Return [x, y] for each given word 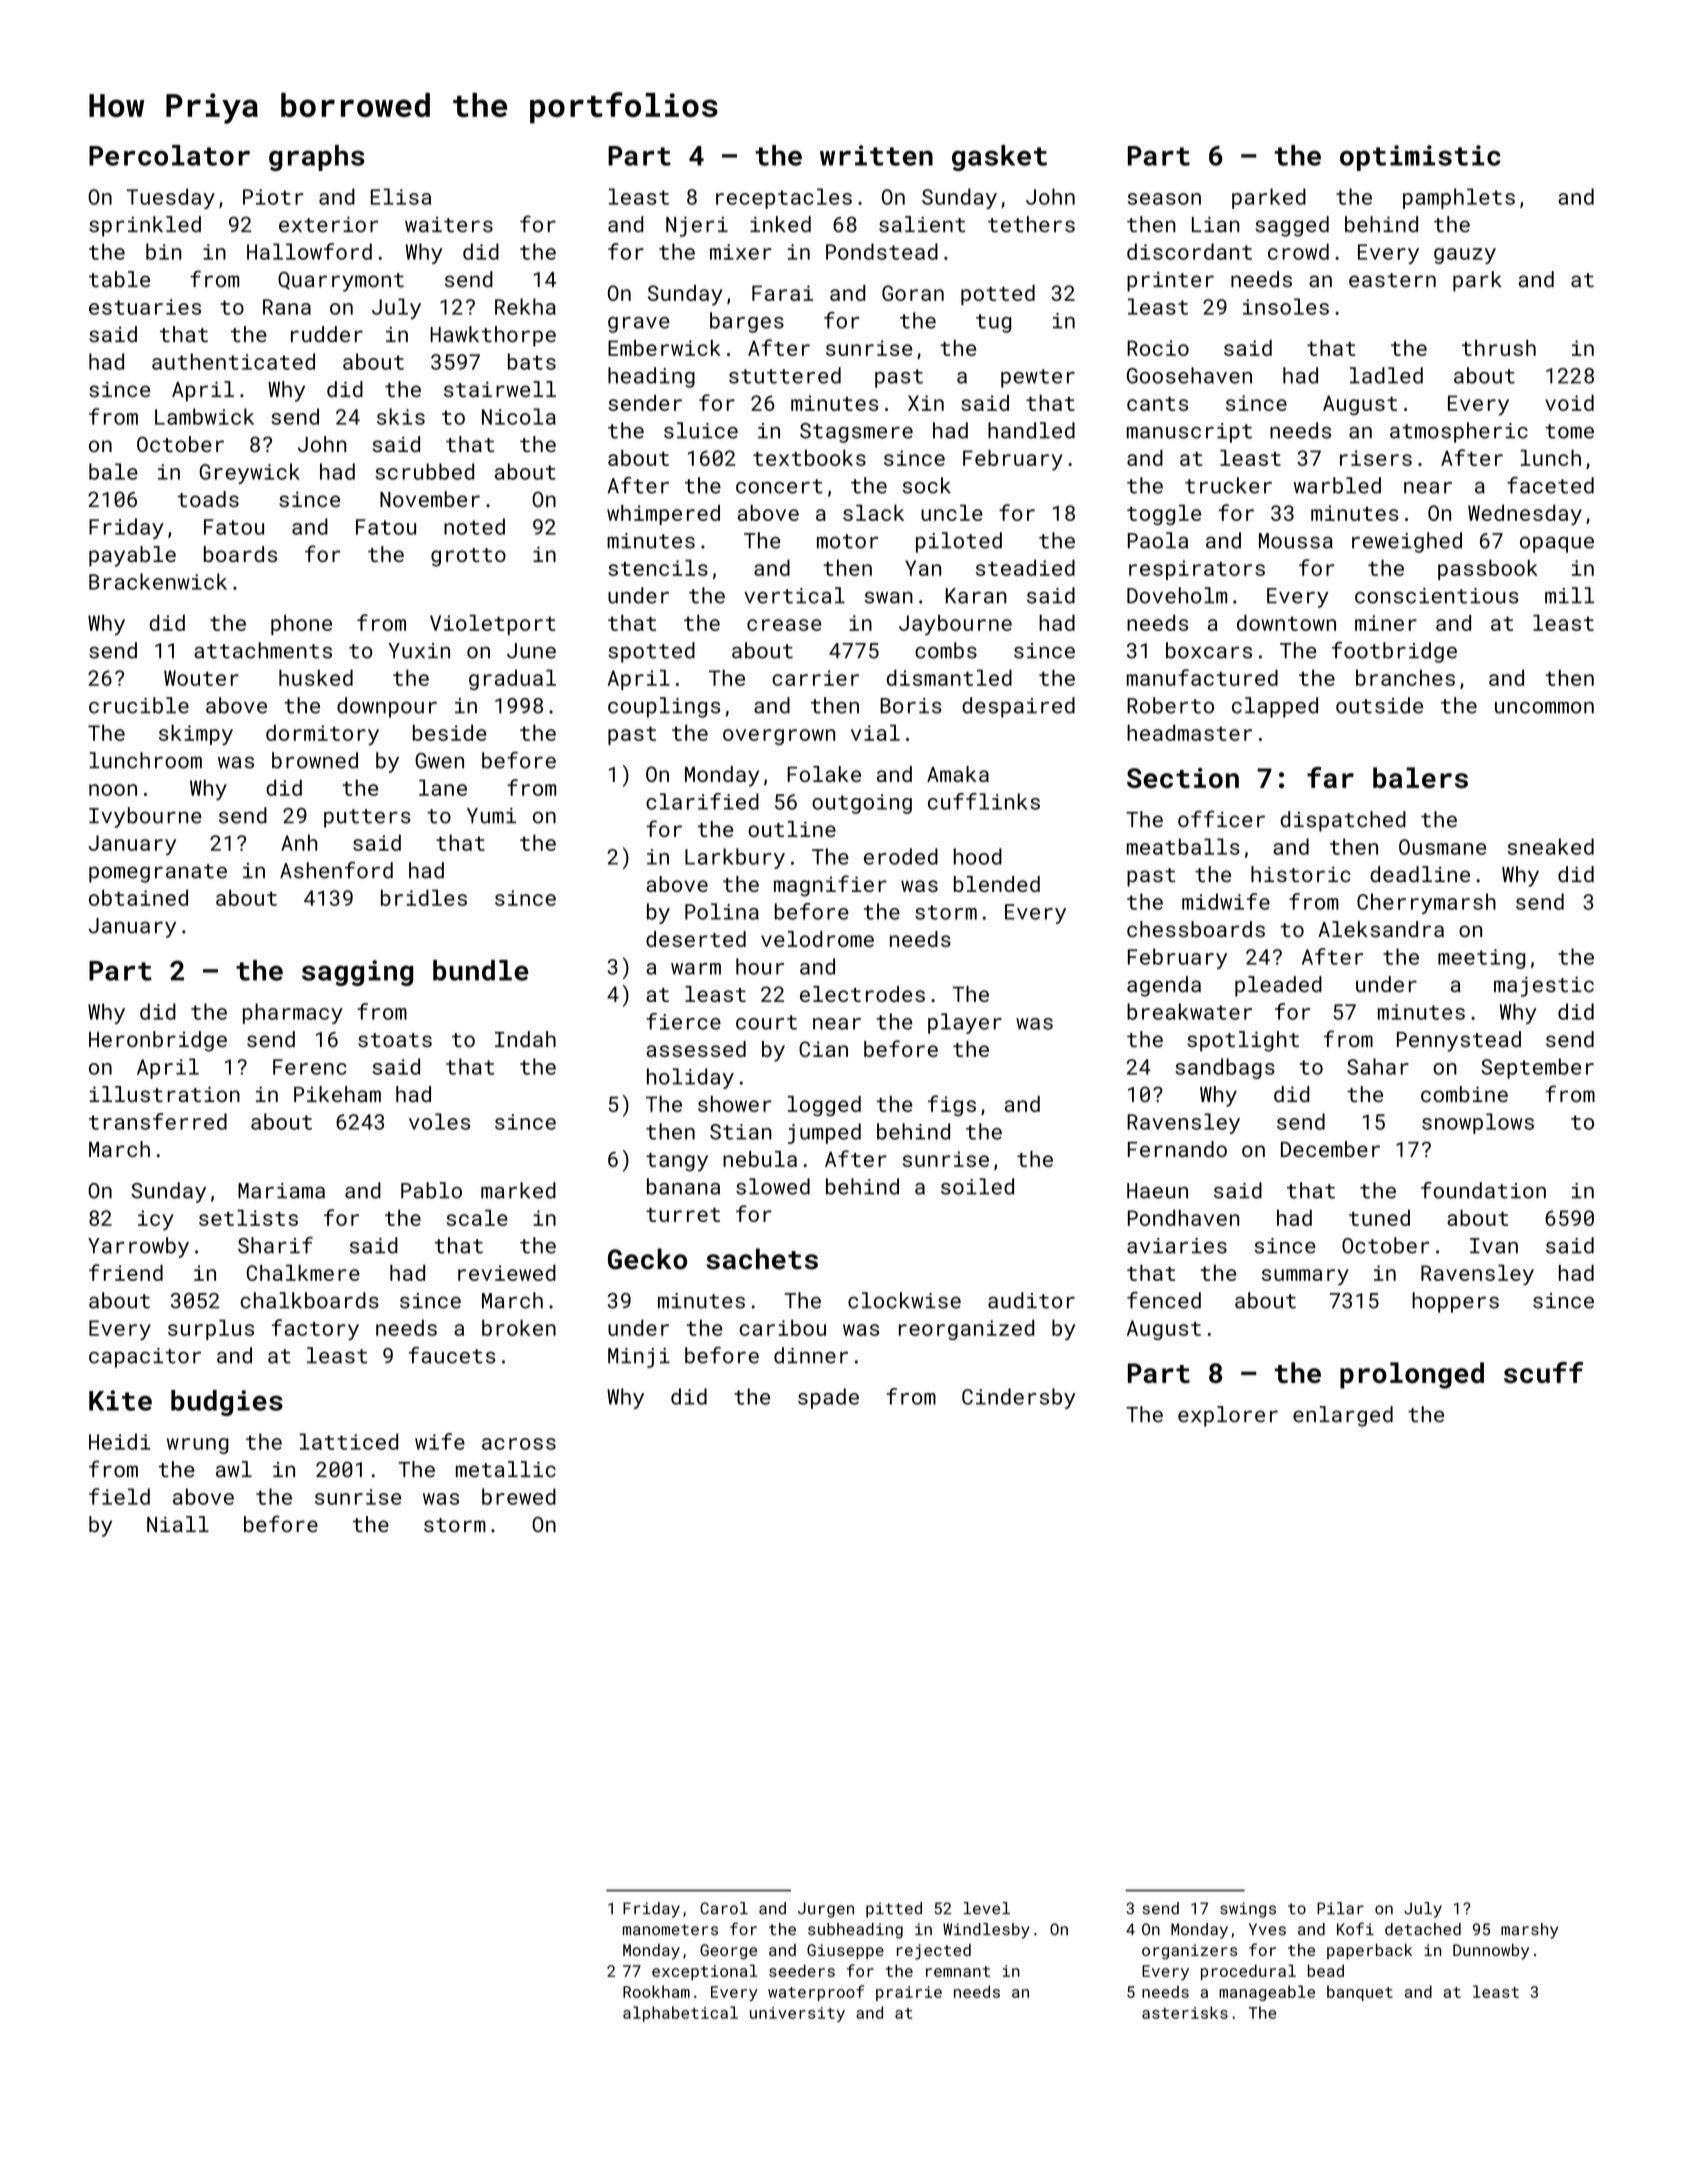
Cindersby [1019, 1398]
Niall [178, 1524]
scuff [1543, 1372]
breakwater [1189, 1011]
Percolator [169, 155]
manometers [670, 1930]
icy [156, 1220]
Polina [722, 911]
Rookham [656, 1991]
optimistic [1420, 158]
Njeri [697, 227]
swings [1248, 1910]
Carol [724, 1908]
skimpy [196, 734]
